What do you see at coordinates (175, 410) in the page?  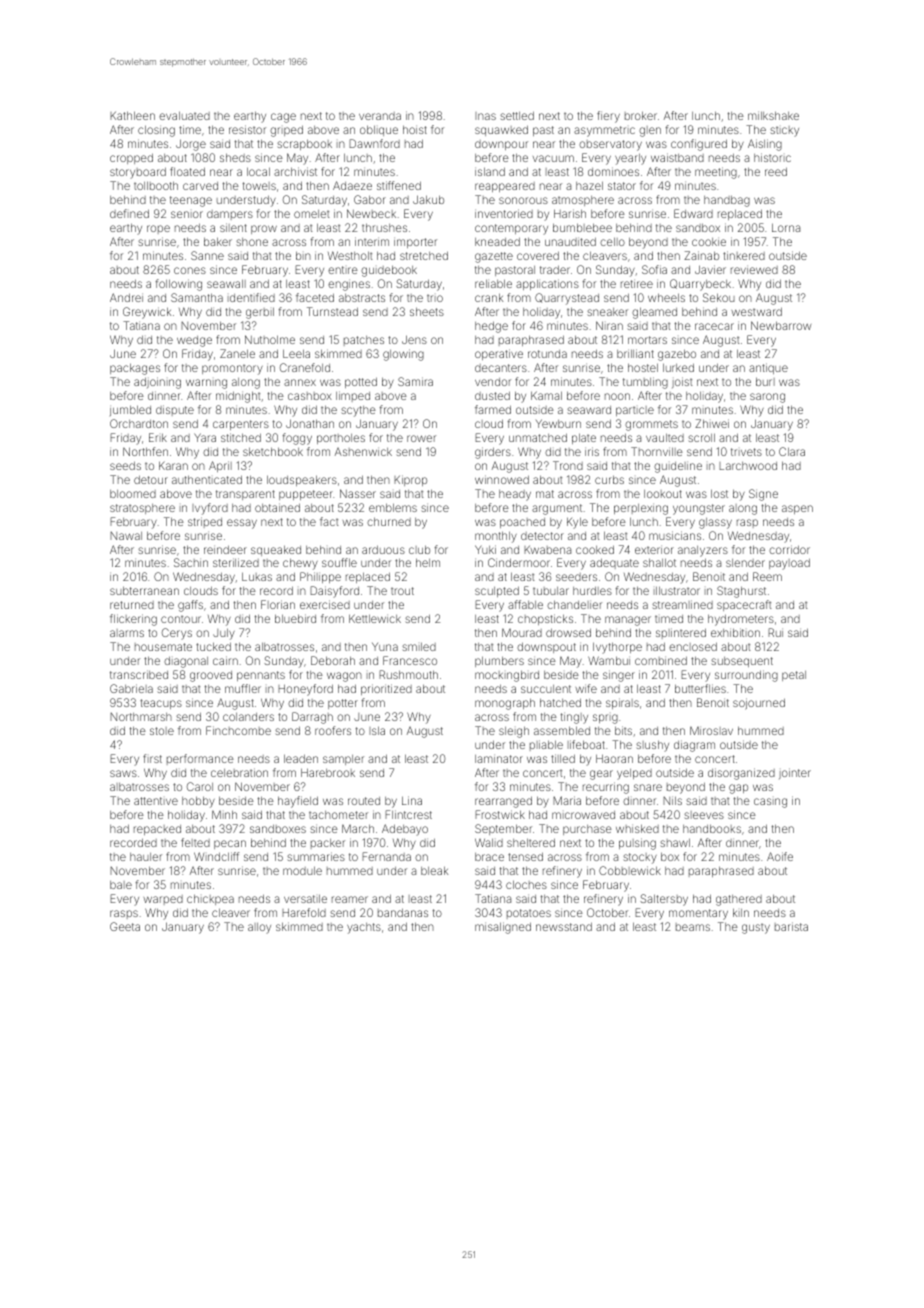 I see `dispute` at bounding box center [175, 410].
